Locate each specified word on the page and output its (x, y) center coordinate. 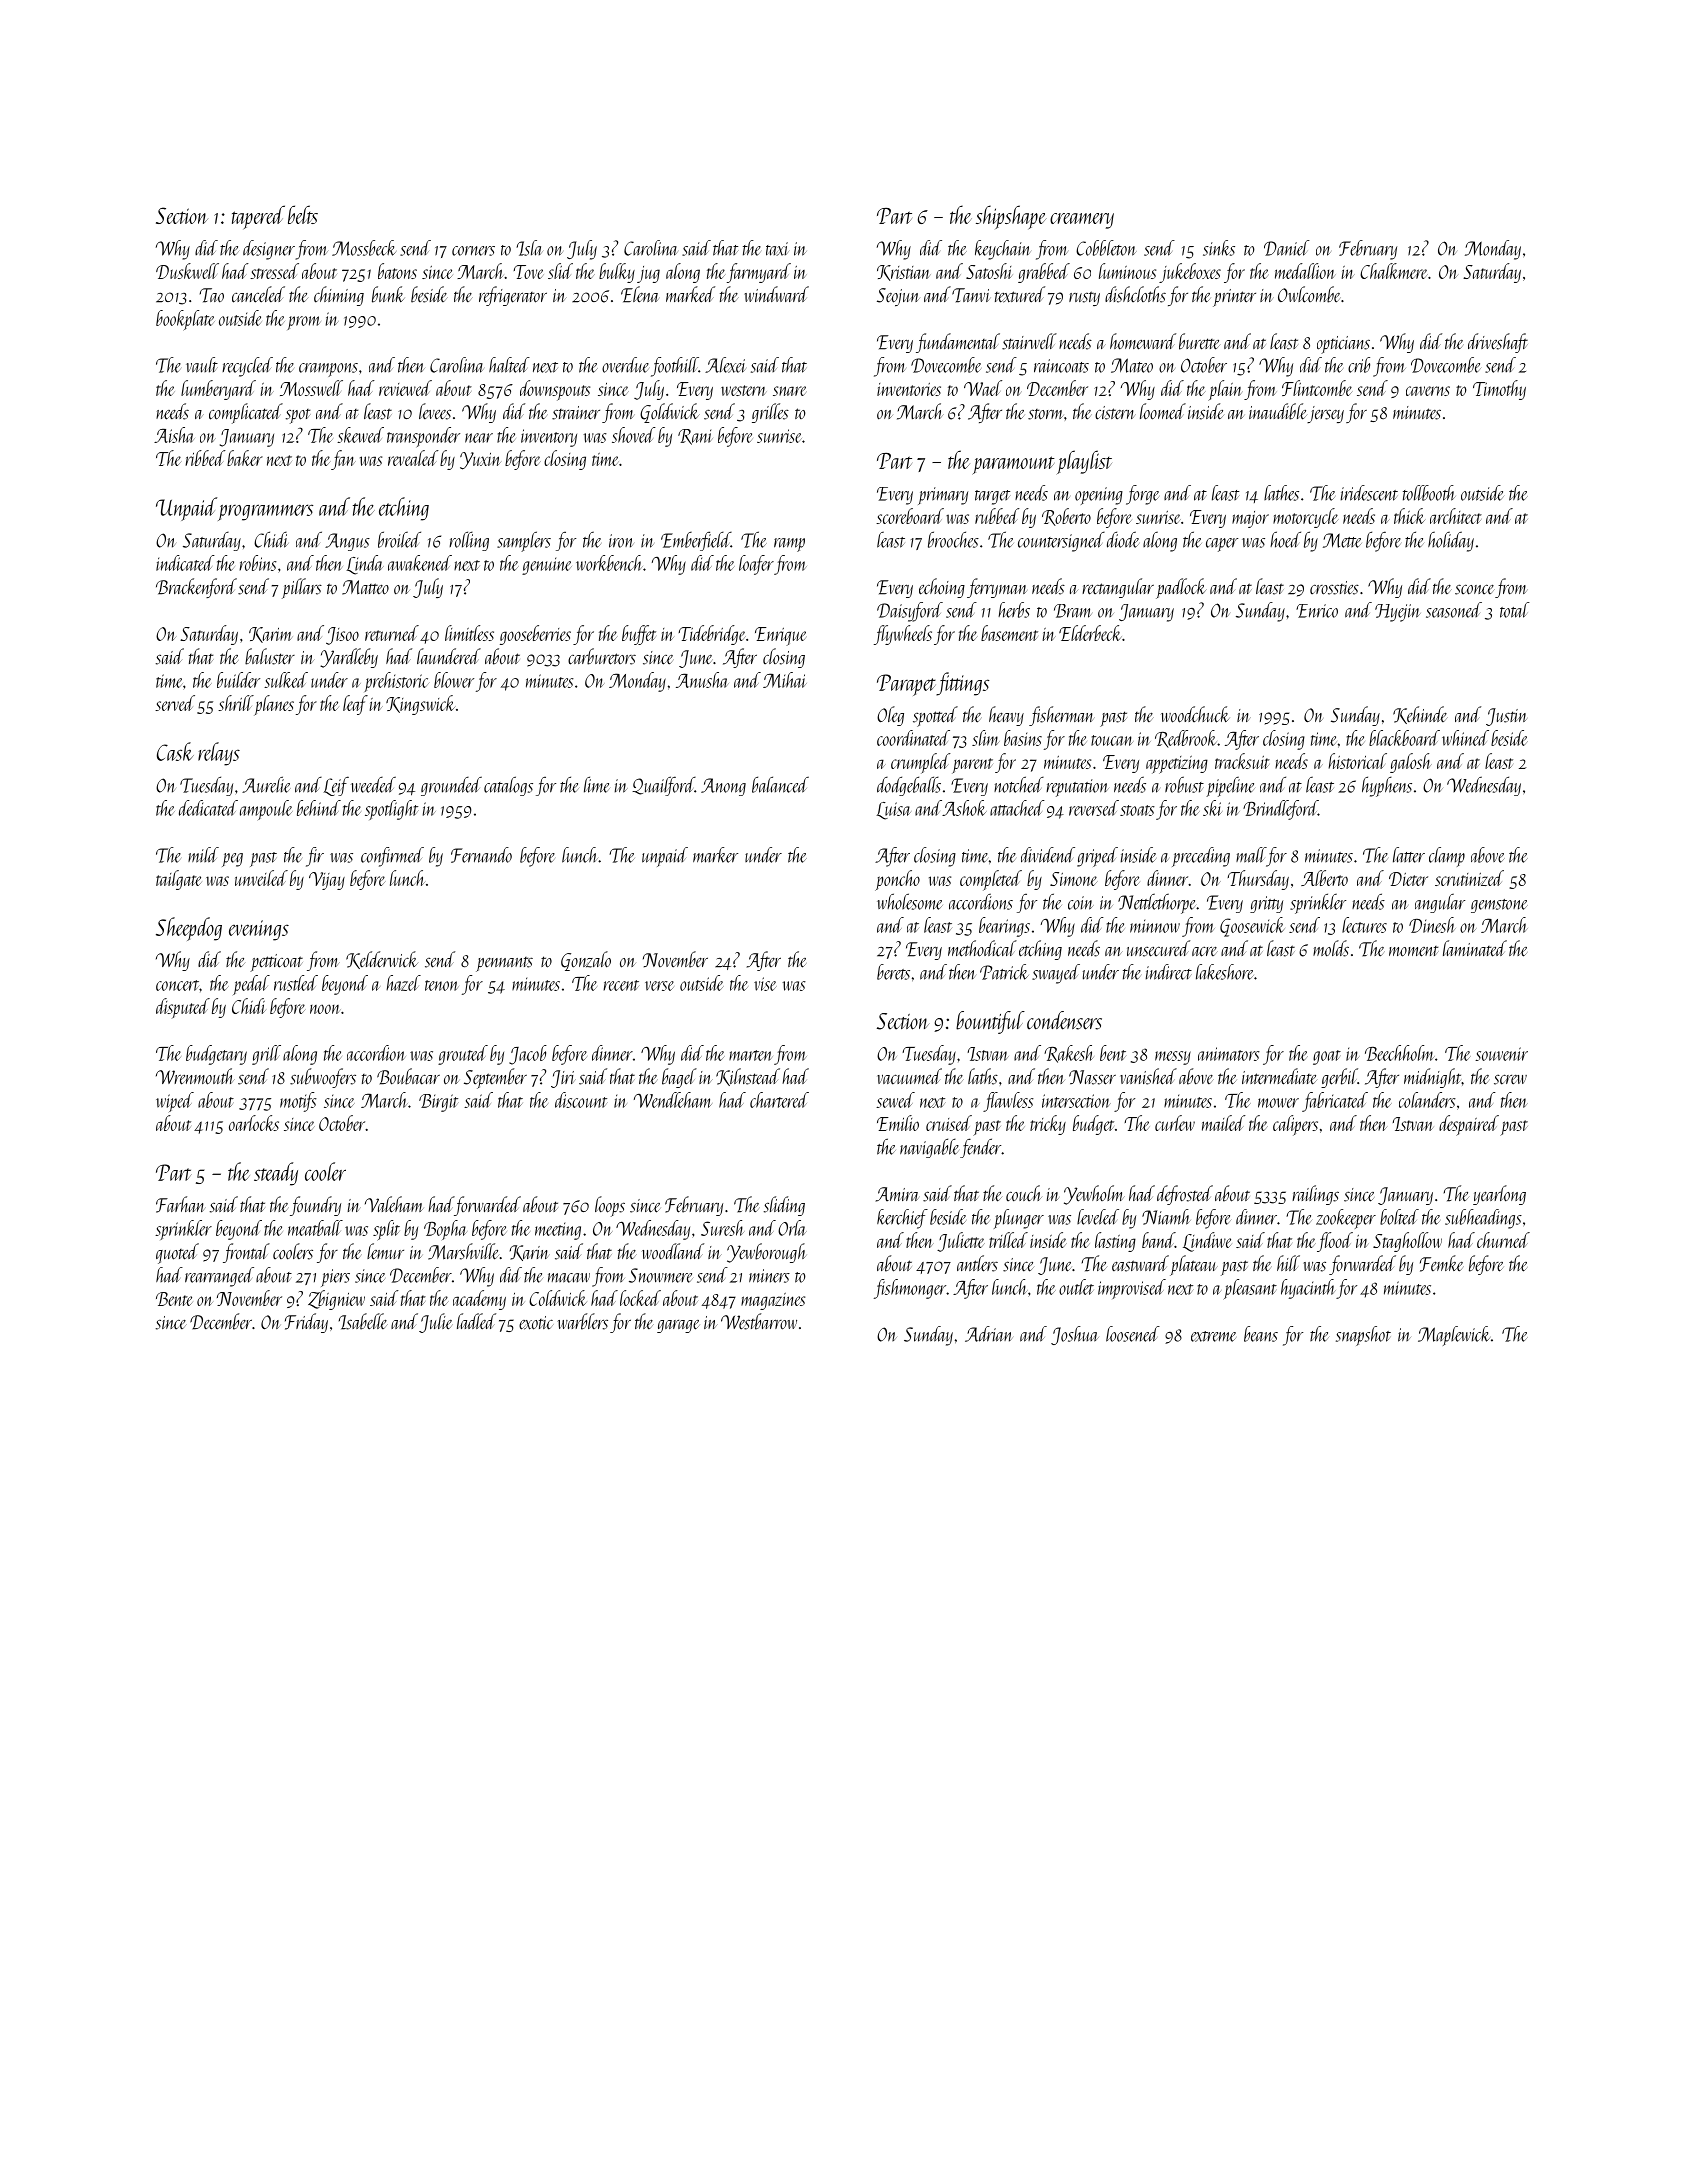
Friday (306, 1323)
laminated (1475, 948)
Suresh (723, 1228)
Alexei (725, 365)
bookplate (185, 320)
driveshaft (1498, 343)
